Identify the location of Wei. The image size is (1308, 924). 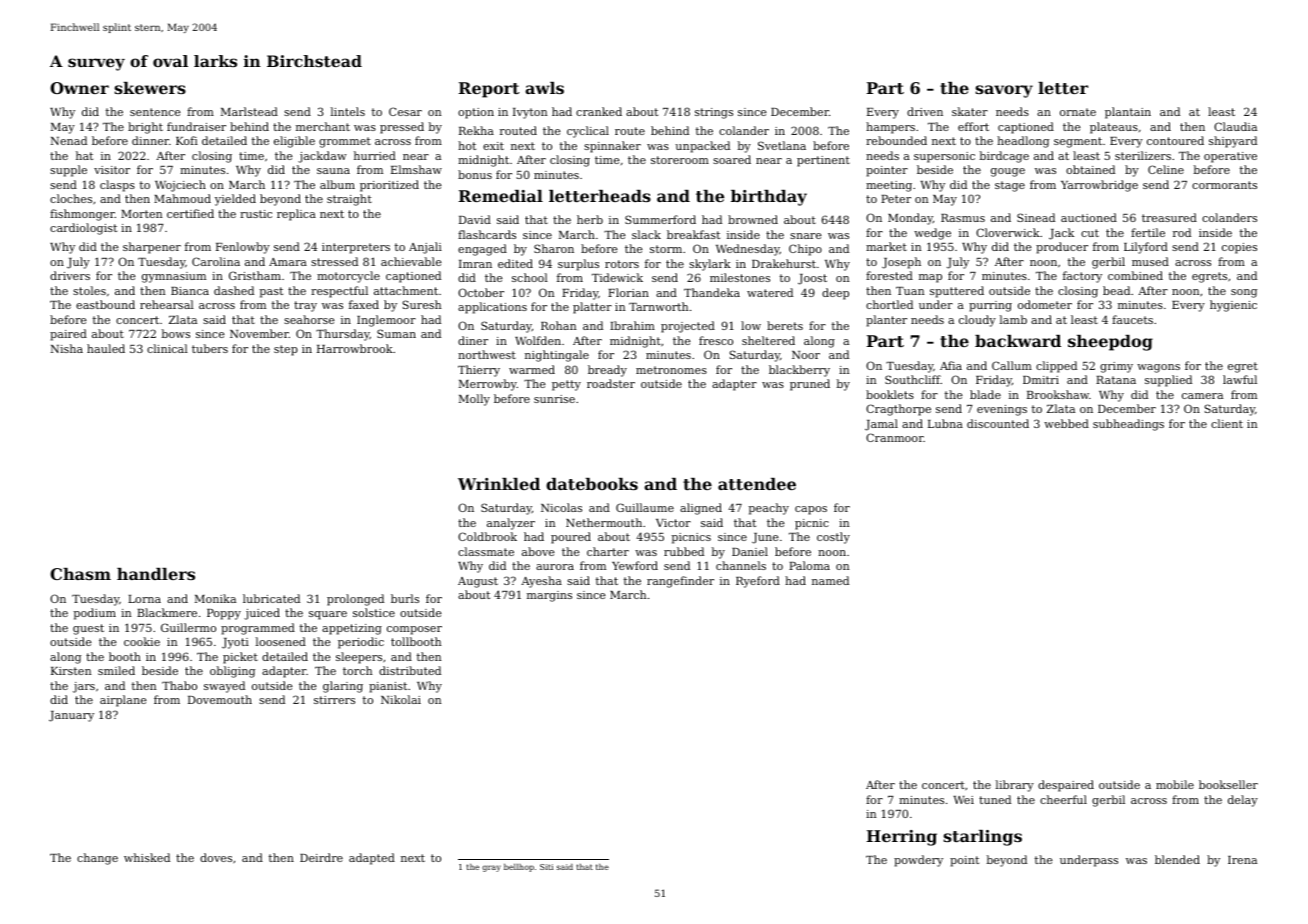
(963, 800).
